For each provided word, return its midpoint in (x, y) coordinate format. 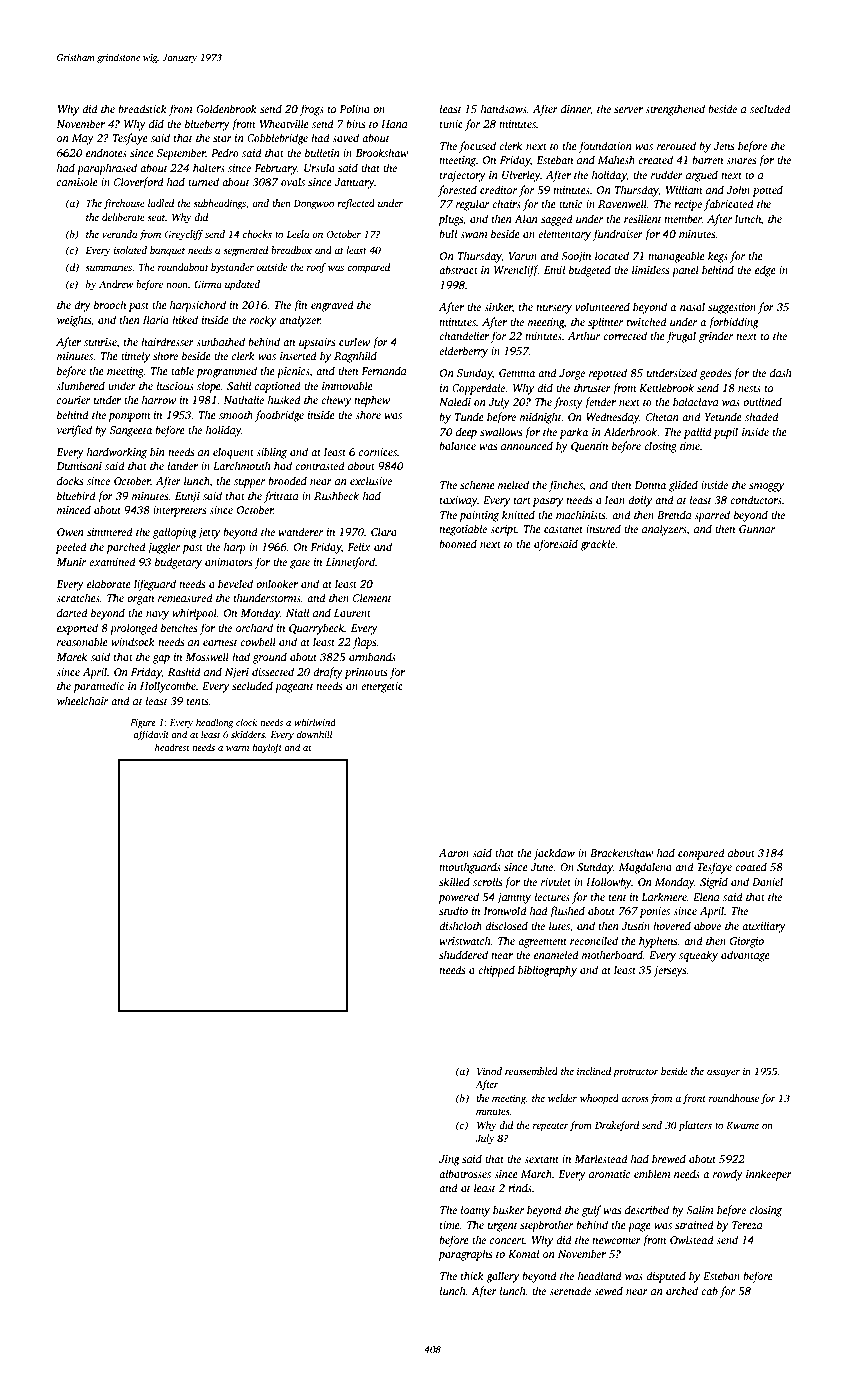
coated (751, 866)
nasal (692, 306)
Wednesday (612, 418)
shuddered (463, 954)
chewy (336, 401)
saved (345, 137)
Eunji (187, 497)
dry (82, 306)
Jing (449, 1160)
